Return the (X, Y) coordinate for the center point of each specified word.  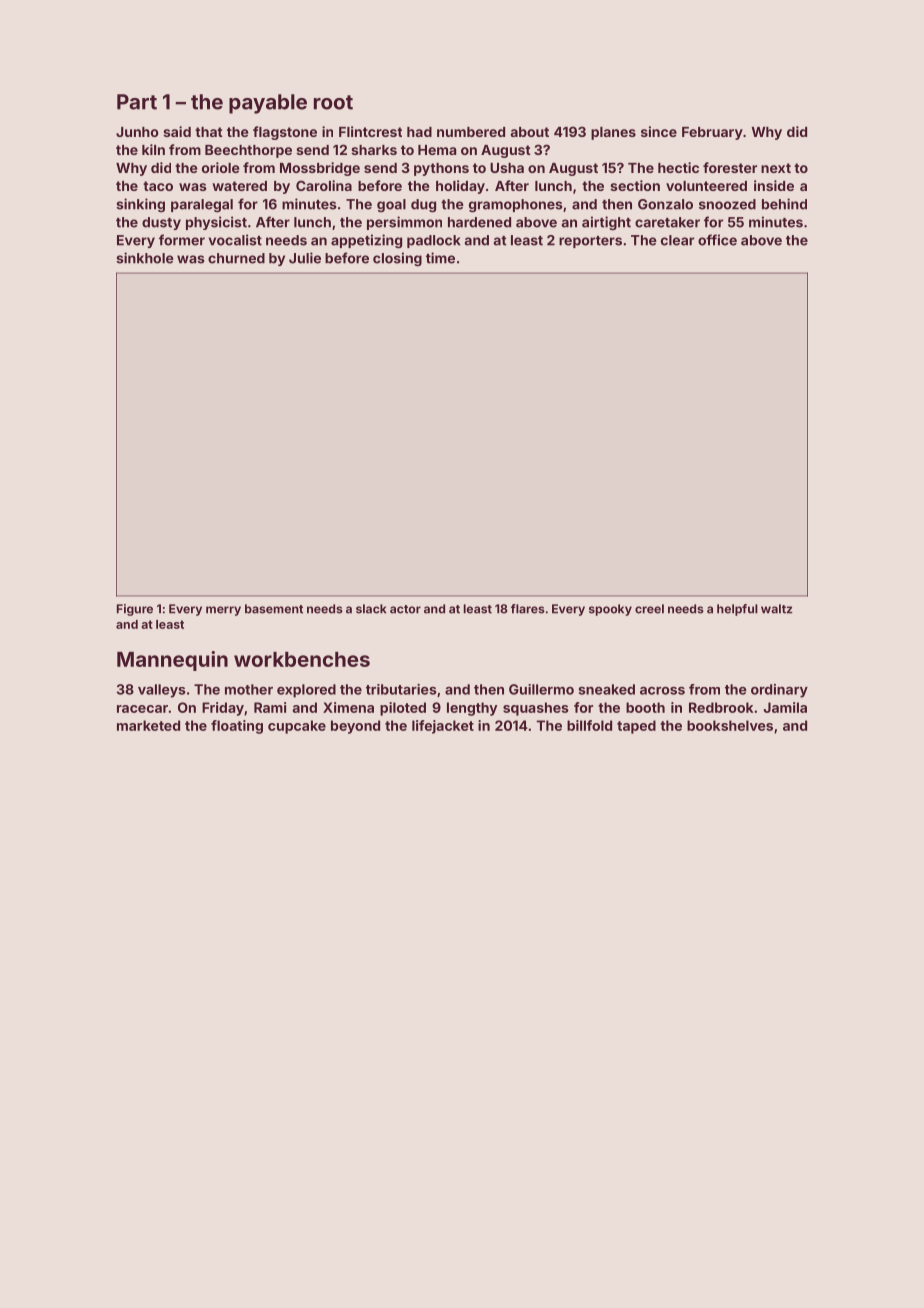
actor (405, 609)
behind (784, 204)
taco (158, 186)
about (530, 132)
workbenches (302, 659)
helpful (737, 610)
